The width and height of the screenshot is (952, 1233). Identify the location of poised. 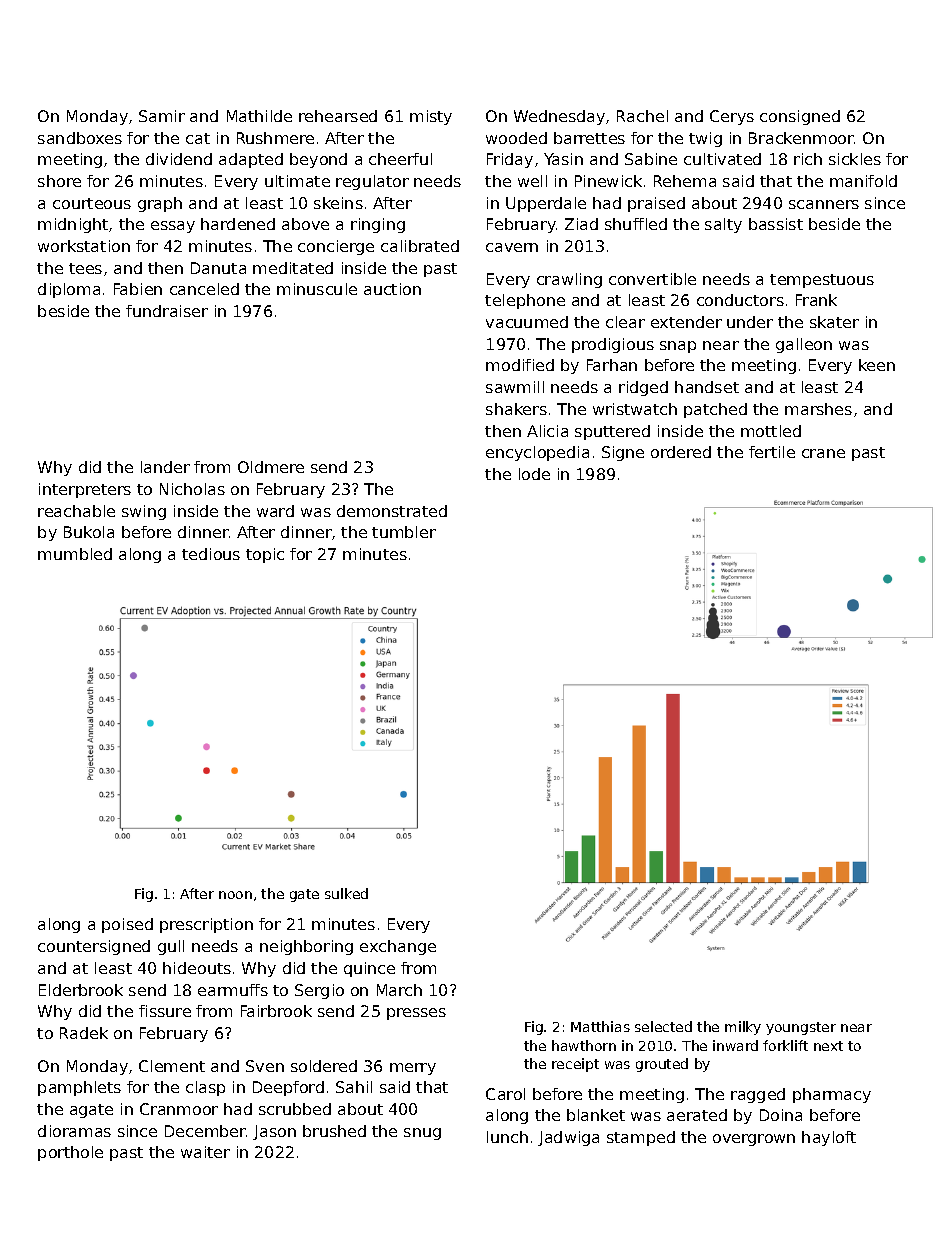
(127, 925).
